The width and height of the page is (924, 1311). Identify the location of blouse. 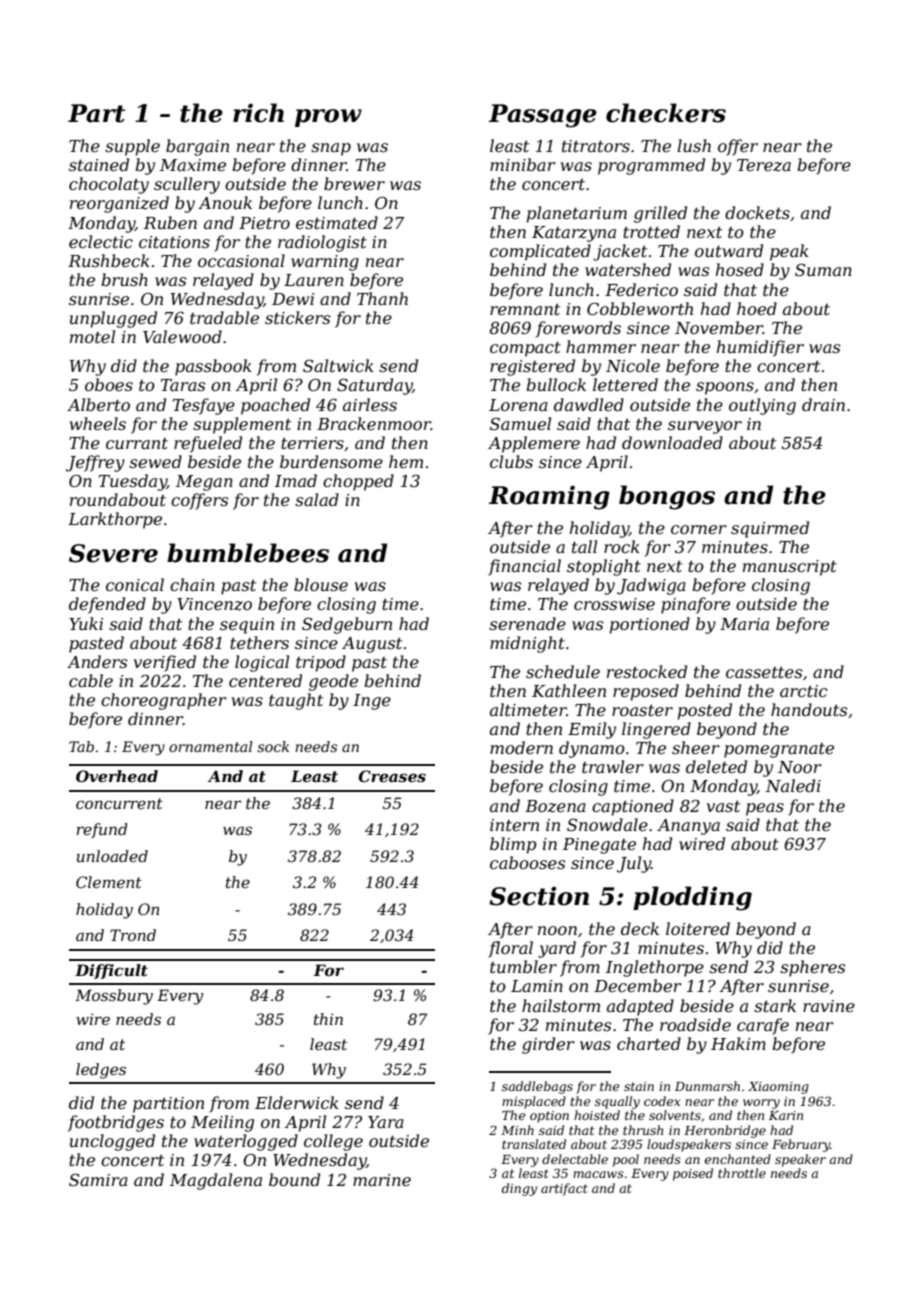
(321, 584).
